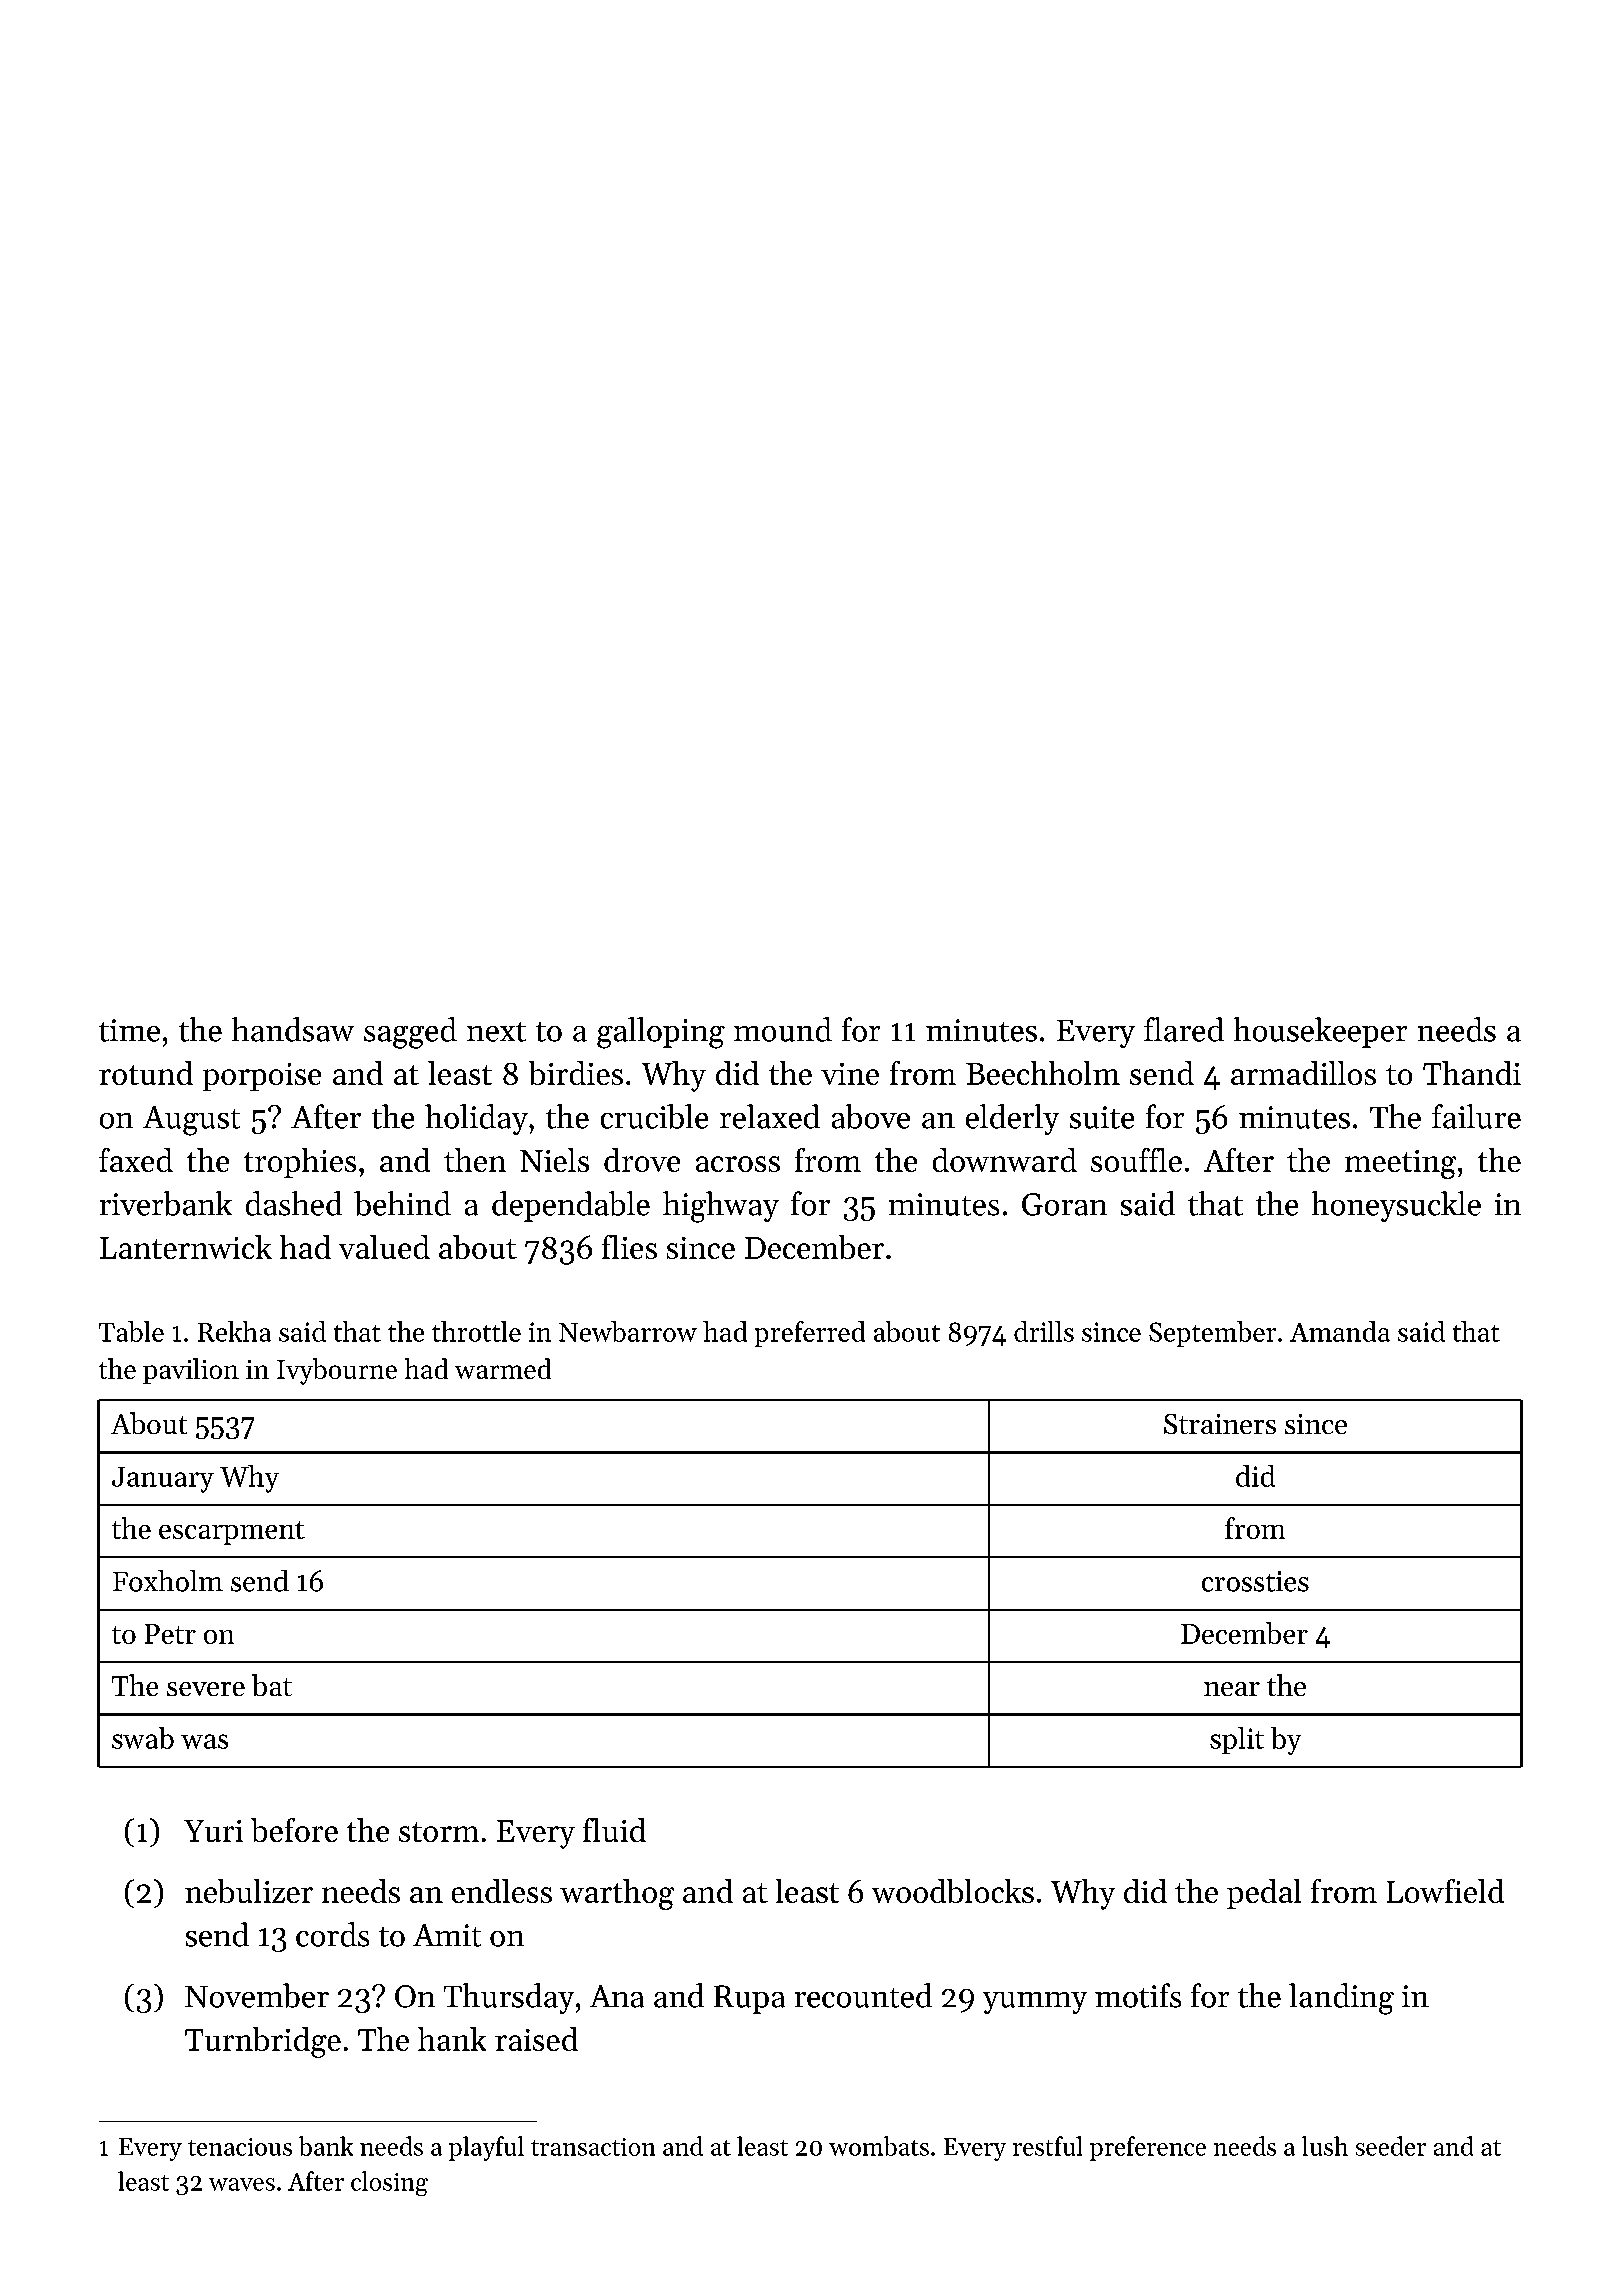 This screenshot has width=1620, height=2292. What do you see at coordinates (1044, 1331) in the screenshot?
I see `drills` at bounding box center [1044, 1331].
